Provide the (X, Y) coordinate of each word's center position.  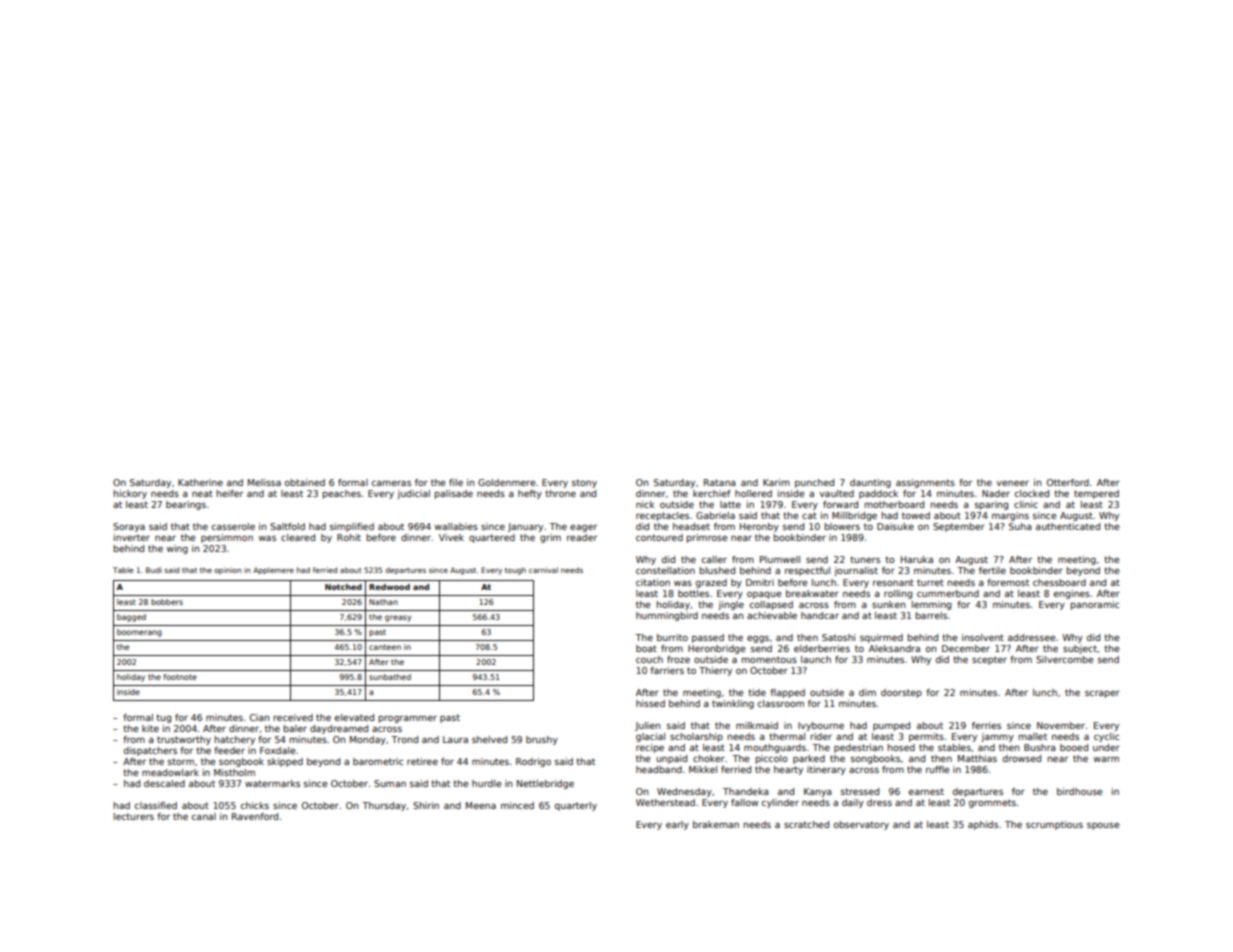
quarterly (576, 806)
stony (584, 483)
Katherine (200, 482)
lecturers (134, 816)
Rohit (349, 537)
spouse (1103, 826)
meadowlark (170, 772)
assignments (925, 483)
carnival (543, 570)
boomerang (139, 633)
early (677, 825)
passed (708, 638)
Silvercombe (1064, 659)
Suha (1020, 526)
